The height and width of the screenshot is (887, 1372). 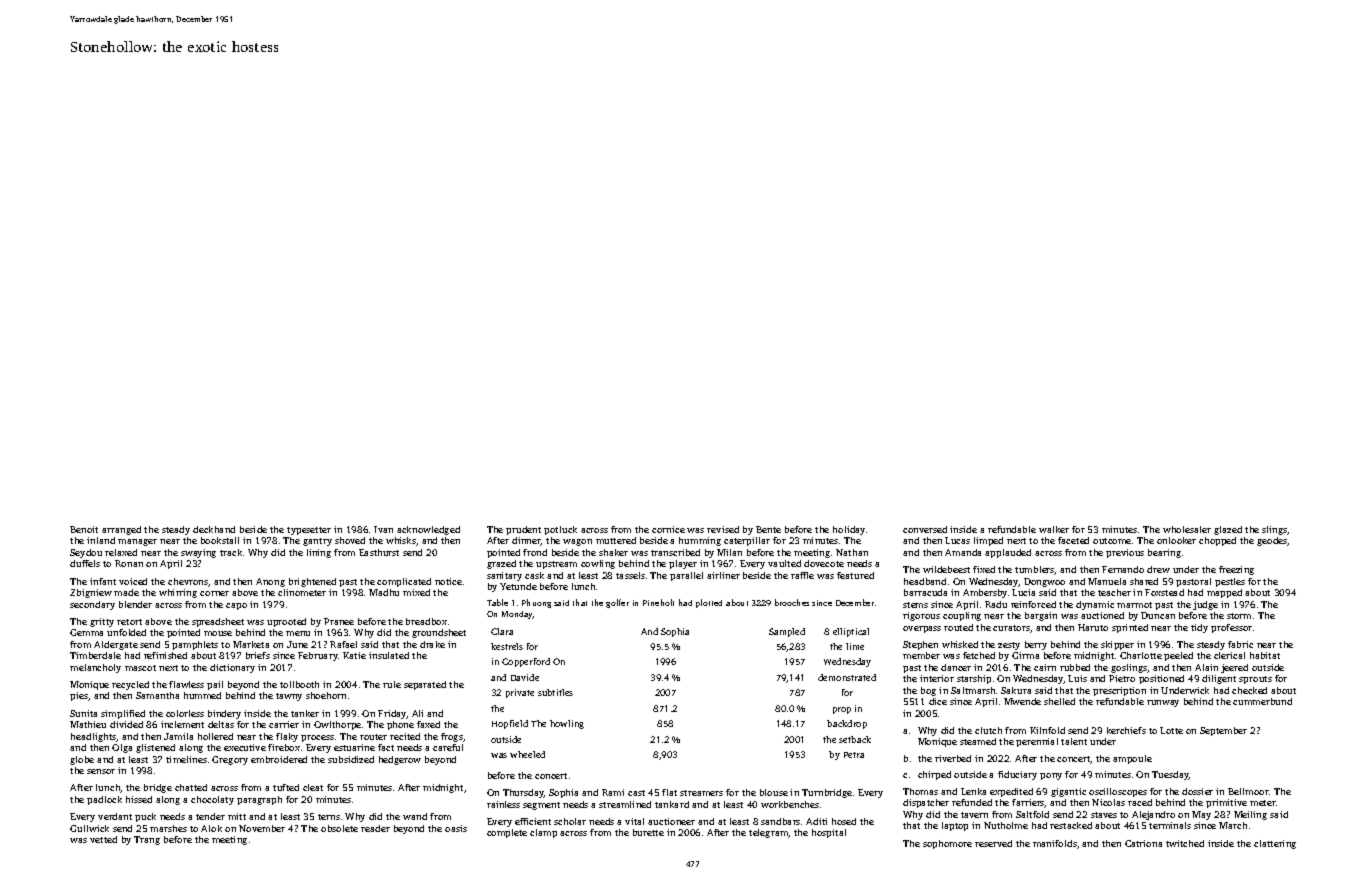 I want to click on workbenches, so click(x=790, y=804).
